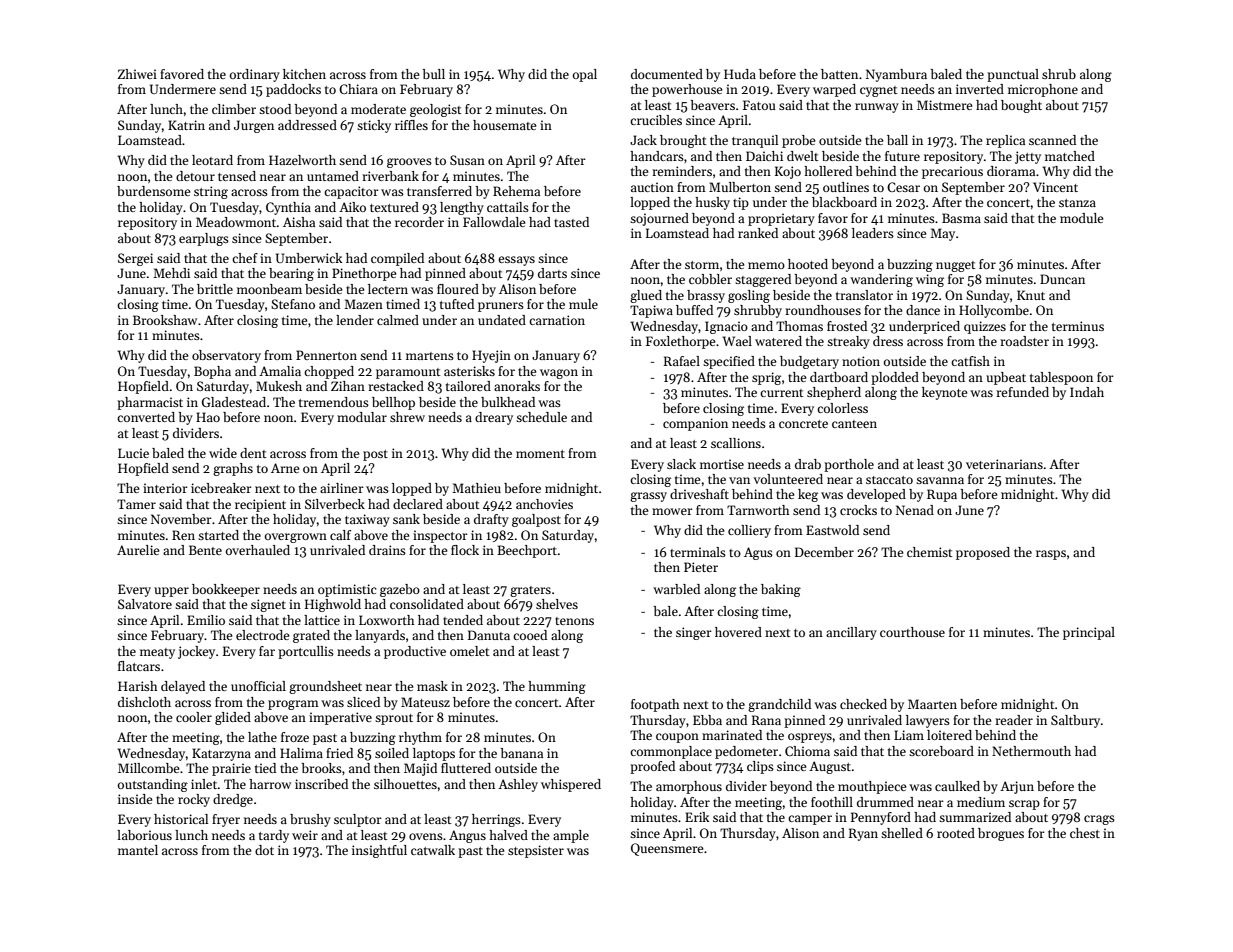 This screenshot has height=952, width=1233. What do you see at coordinates (681, 464) in the screenshot?
I see `slack` at bounding box center [681, 464].
